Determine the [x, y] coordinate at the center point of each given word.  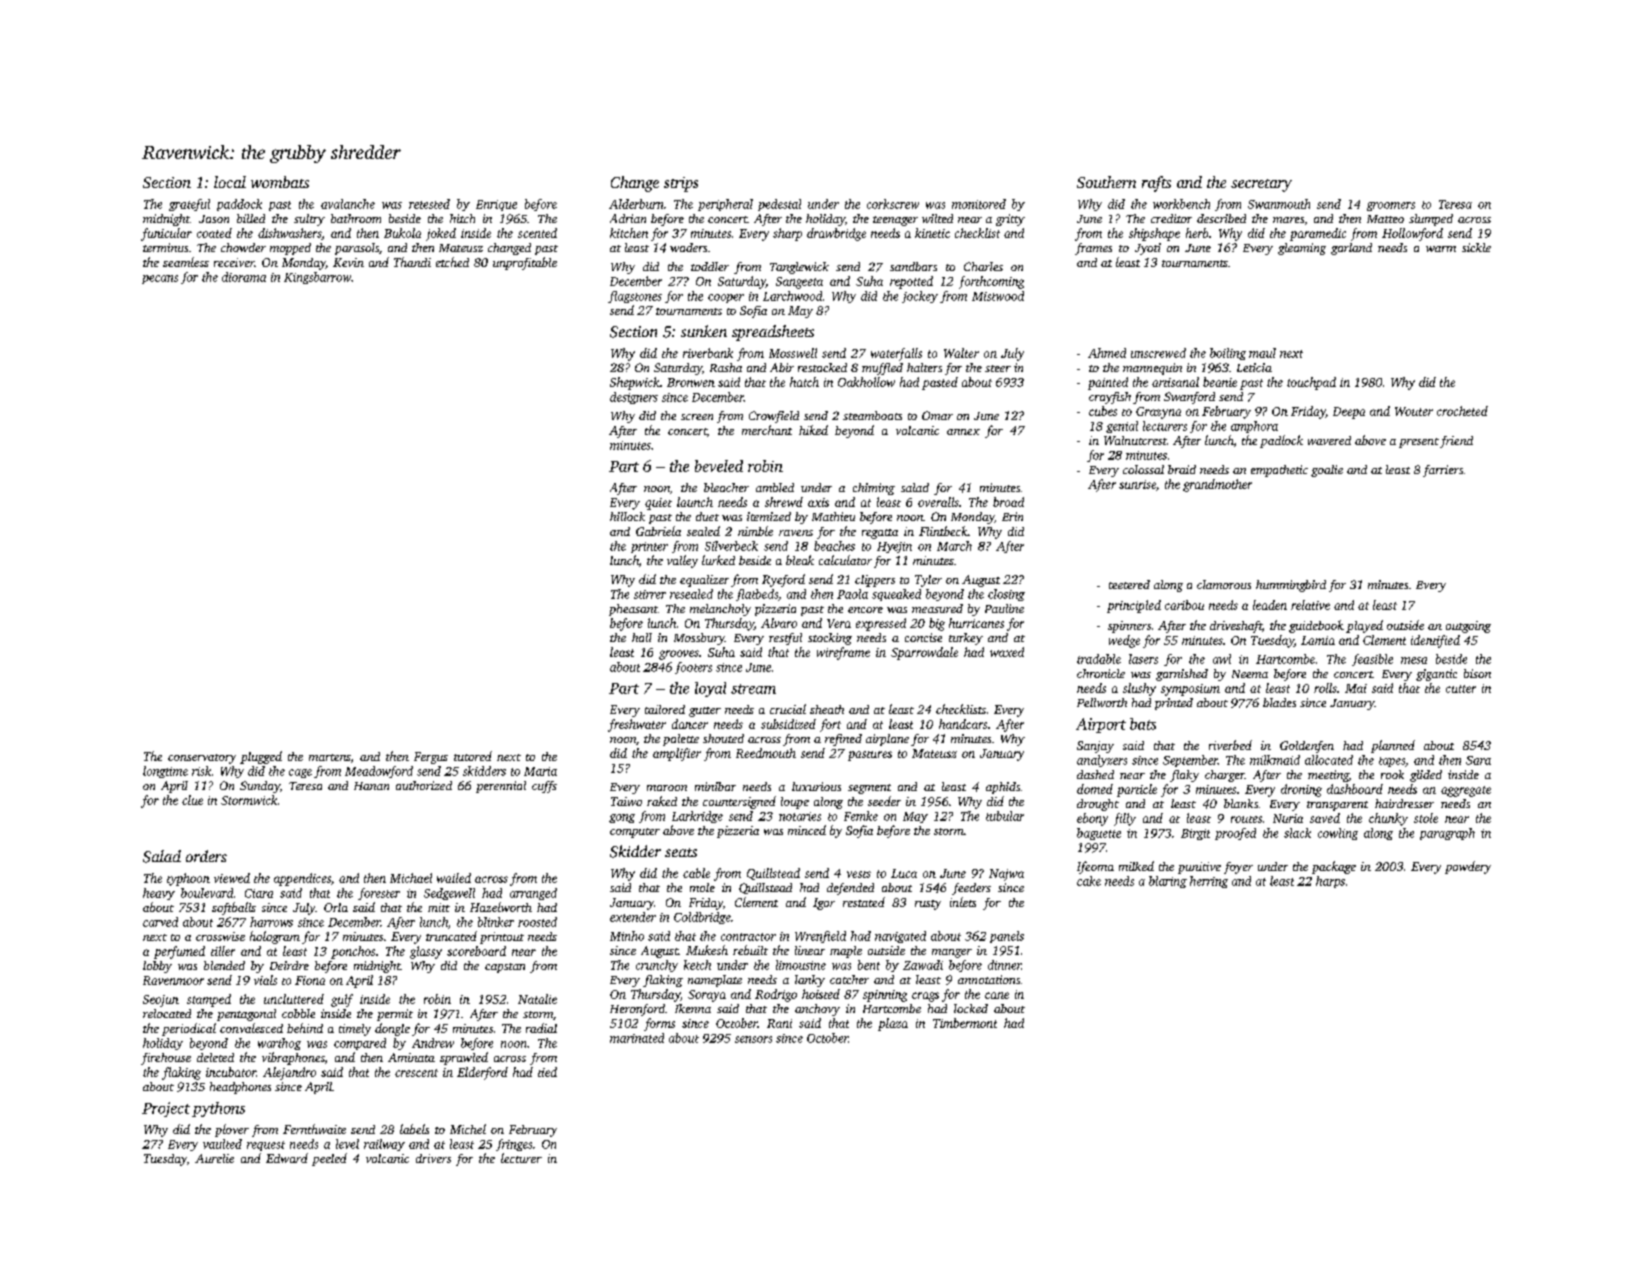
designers [634, 398]
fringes [514, 1145]
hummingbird [1291, 586]
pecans [160, 279]
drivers [433, 1158]
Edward [287, 1158]
